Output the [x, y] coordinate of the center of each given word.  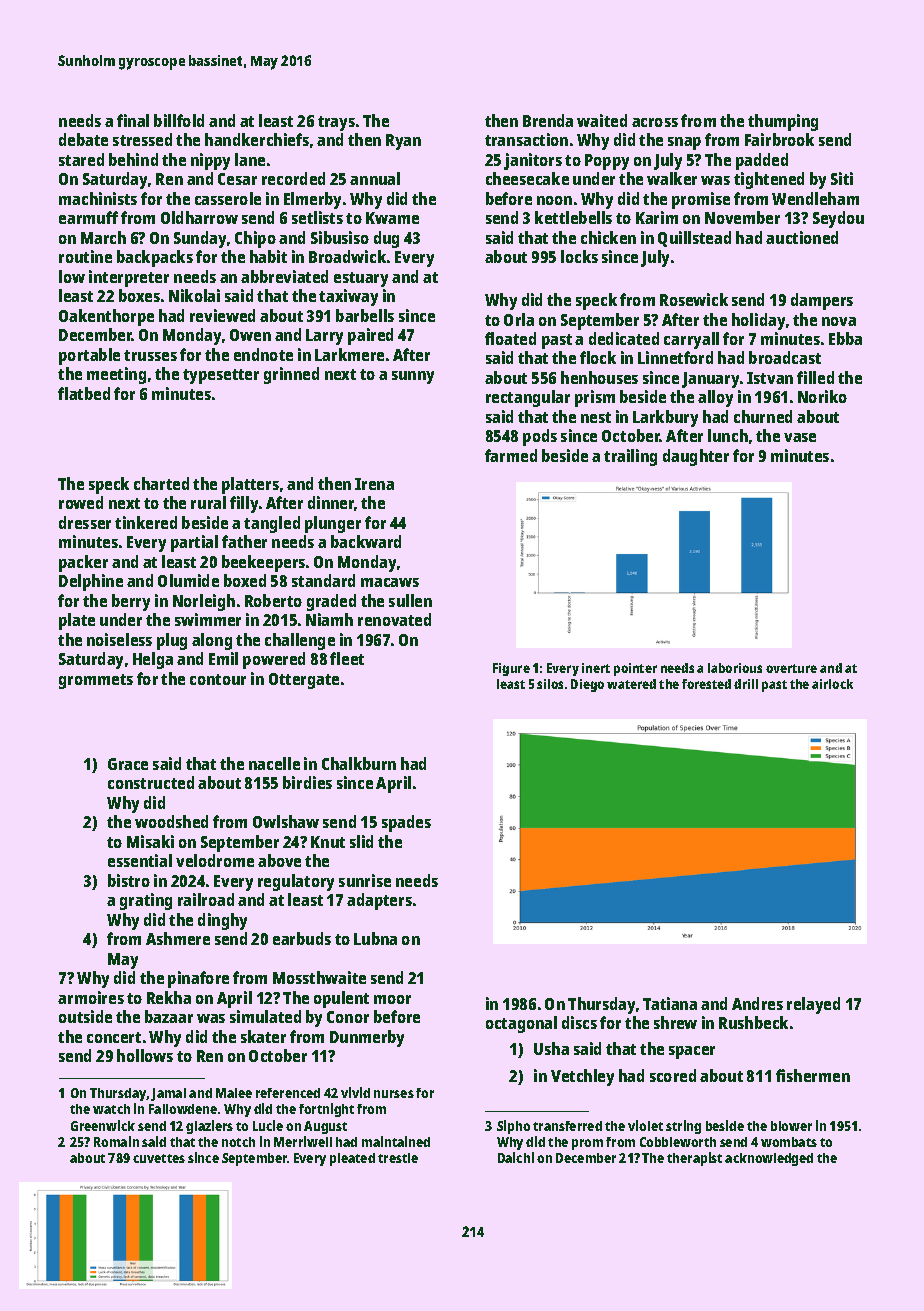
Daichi [516, 1157]
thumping [783, 122]
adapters [379, 901]
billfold [179, 120]
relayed [813, 1005]
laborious [735, 668]
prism [595, 398]
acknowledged [769, 1159]
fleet [347, 658]
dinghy [222, 921]
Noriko [822, 396]
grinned [291, 375]
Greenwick [103, 1125]
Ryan [403, 142]
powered [274, 660]
